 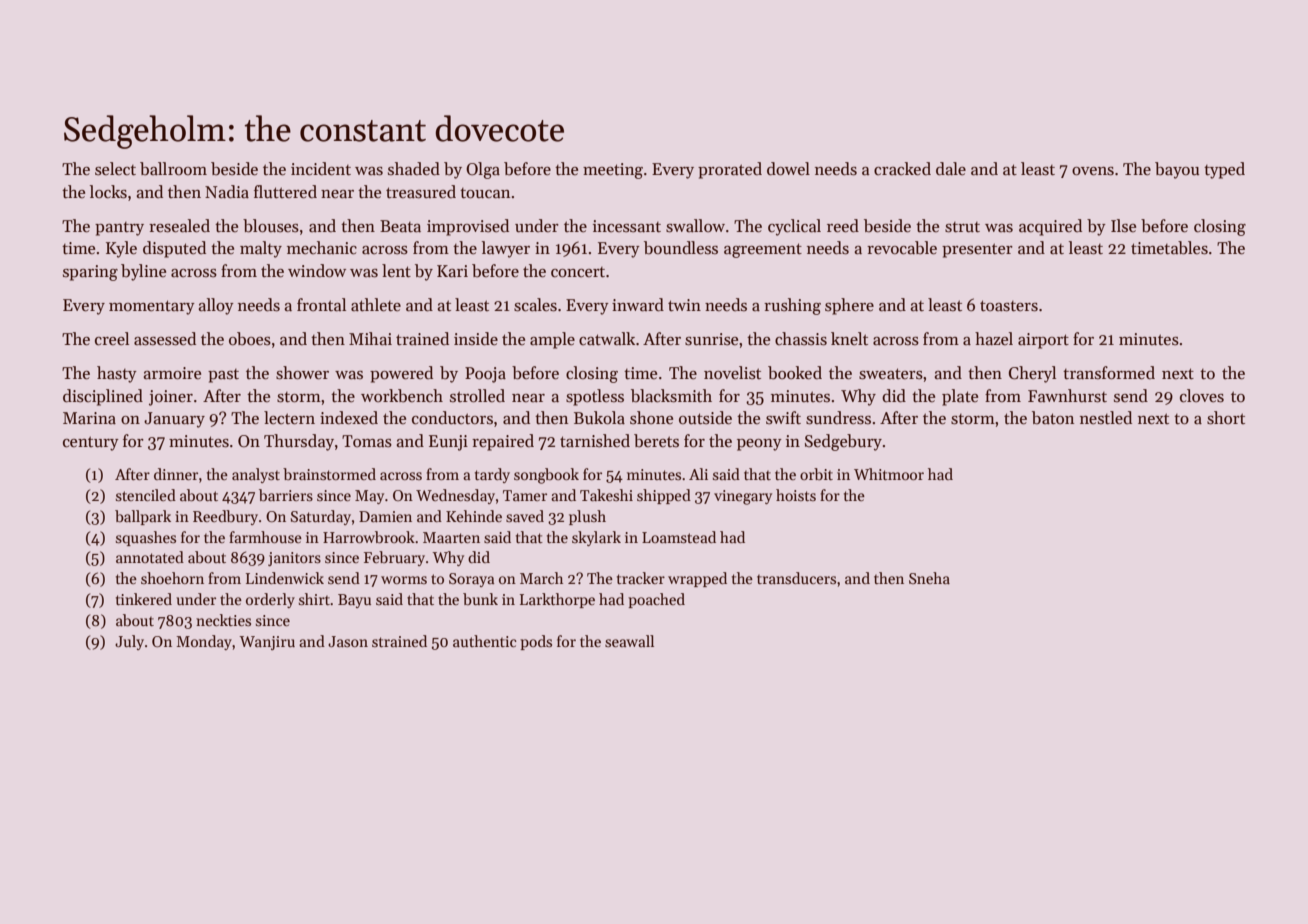 What do you see at coordinates (1106, 418) in the image?
I see `nestled` at bounding box center [1106, 418].
